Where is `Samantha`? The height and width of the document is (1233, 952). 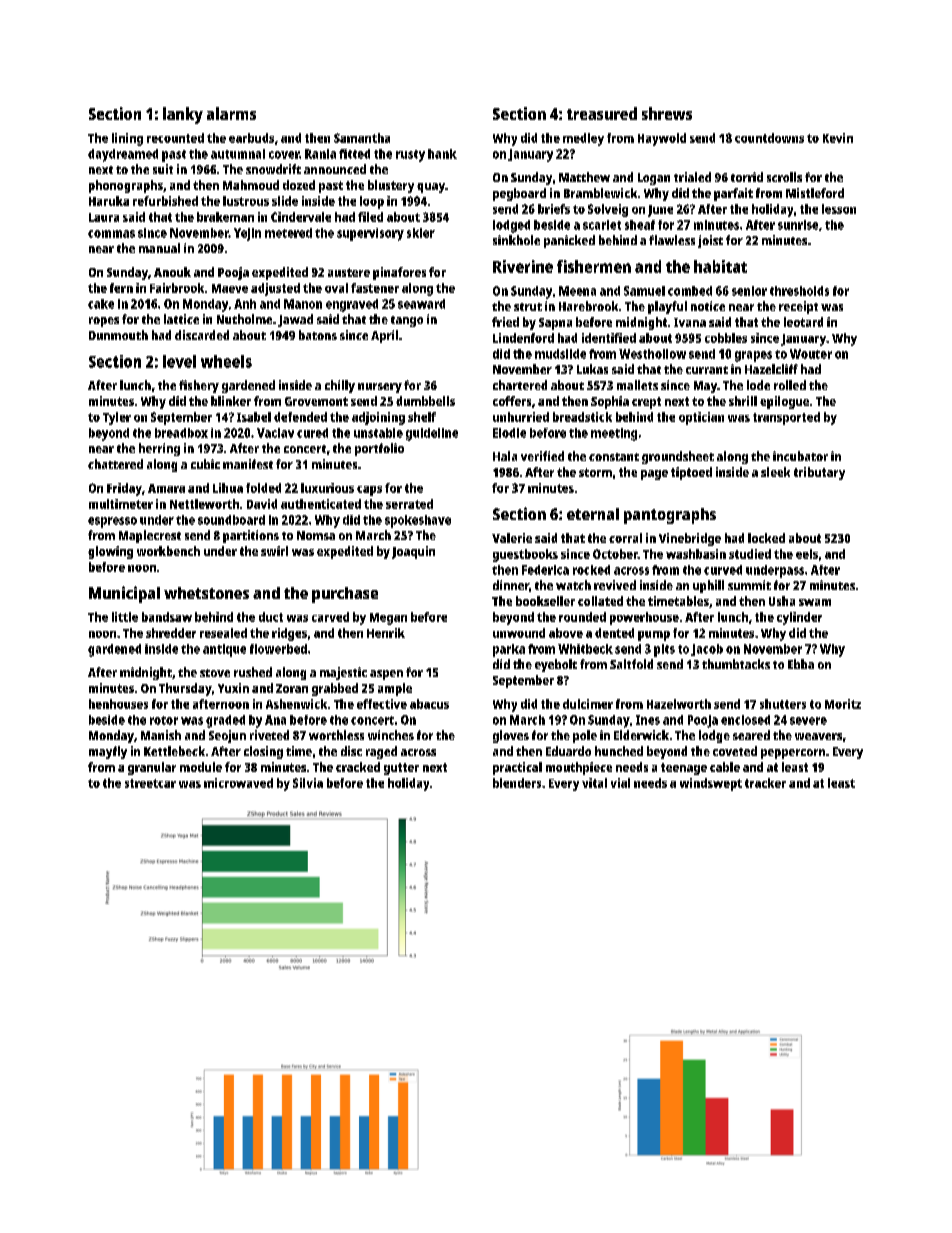 Samantha is located at coordinates (362, 138).
